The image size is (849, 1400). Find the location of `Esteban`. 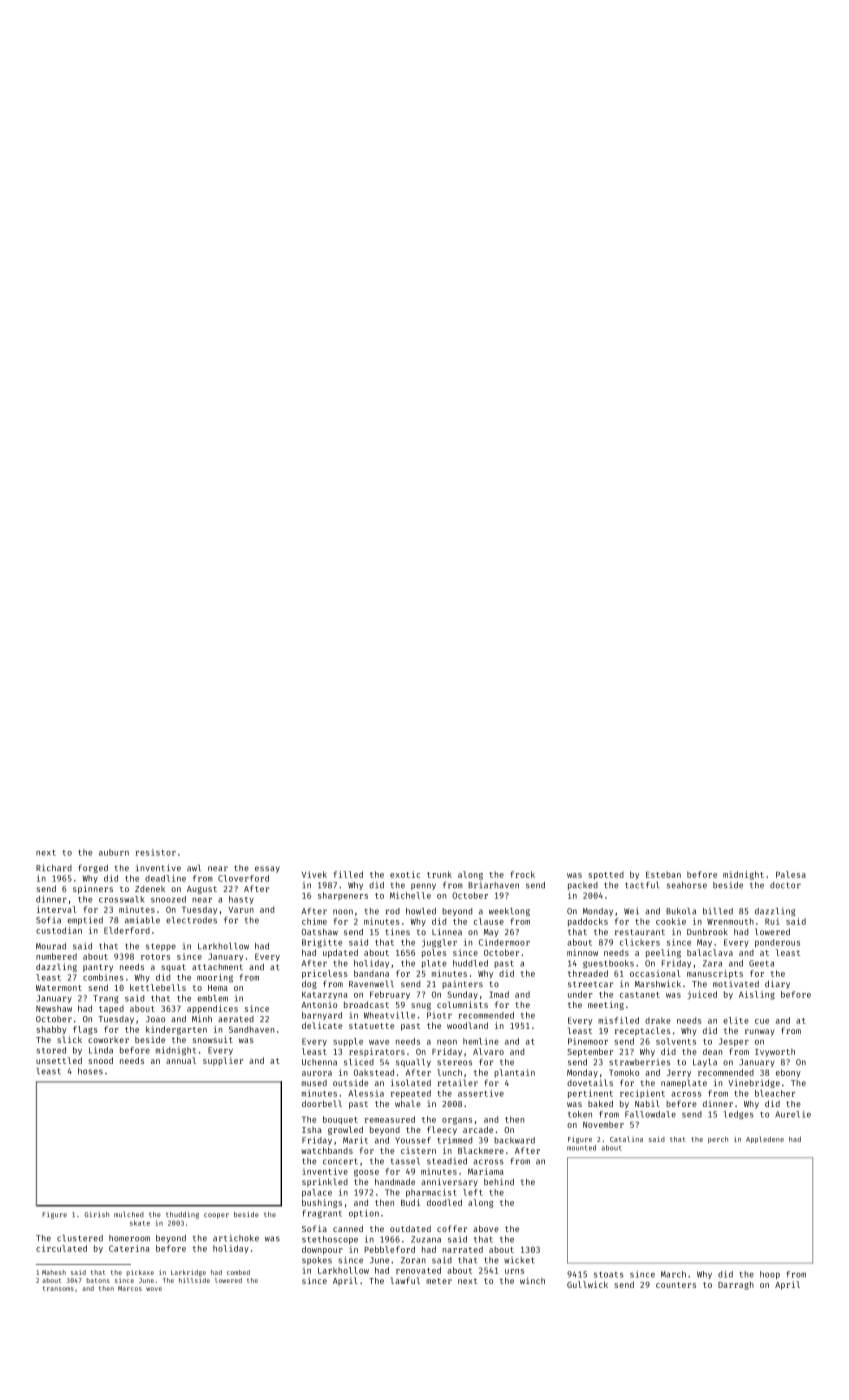

Esteban is located at coordinates (663, 874).
